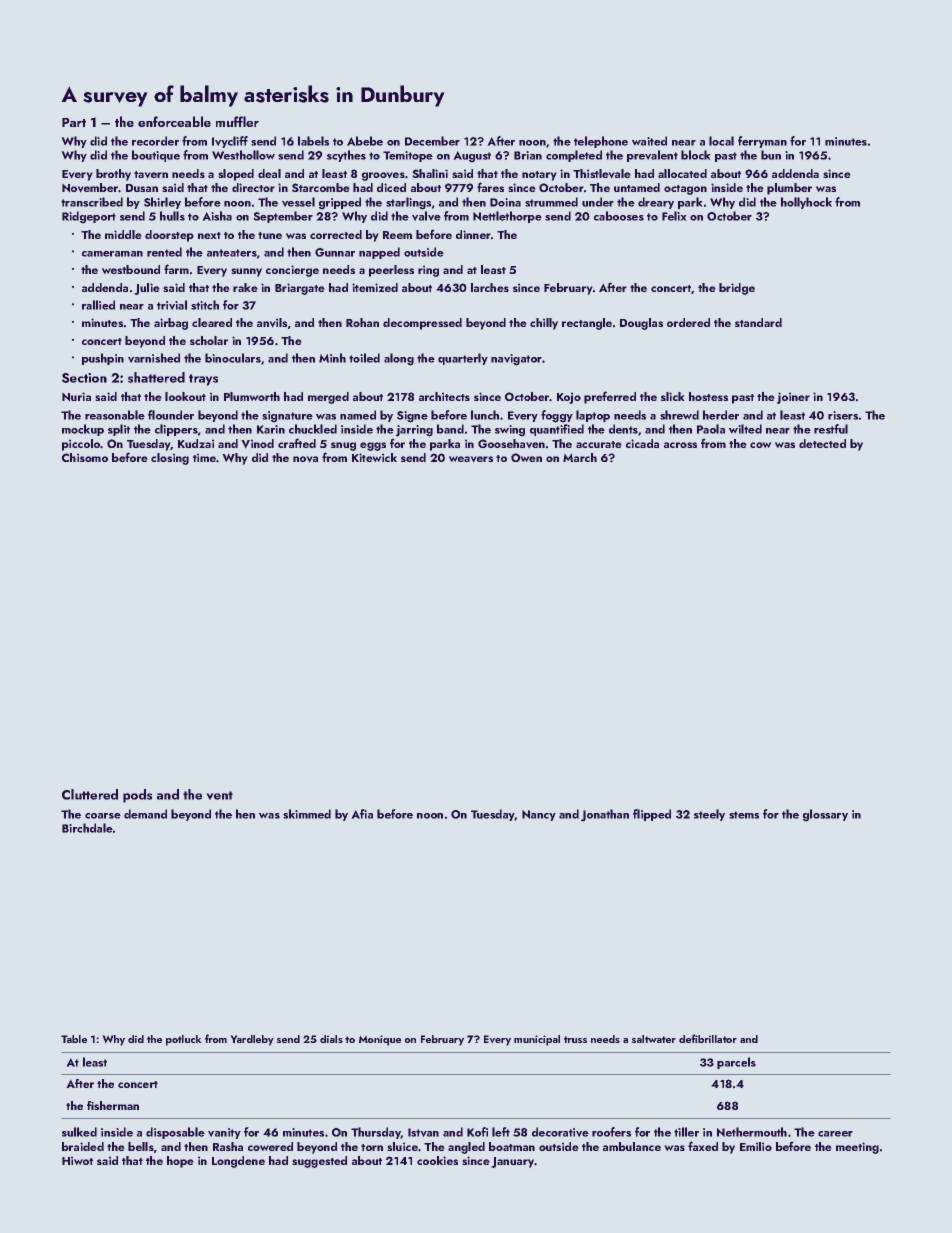  I want to click on Hiwot, so click(77, 1160).
